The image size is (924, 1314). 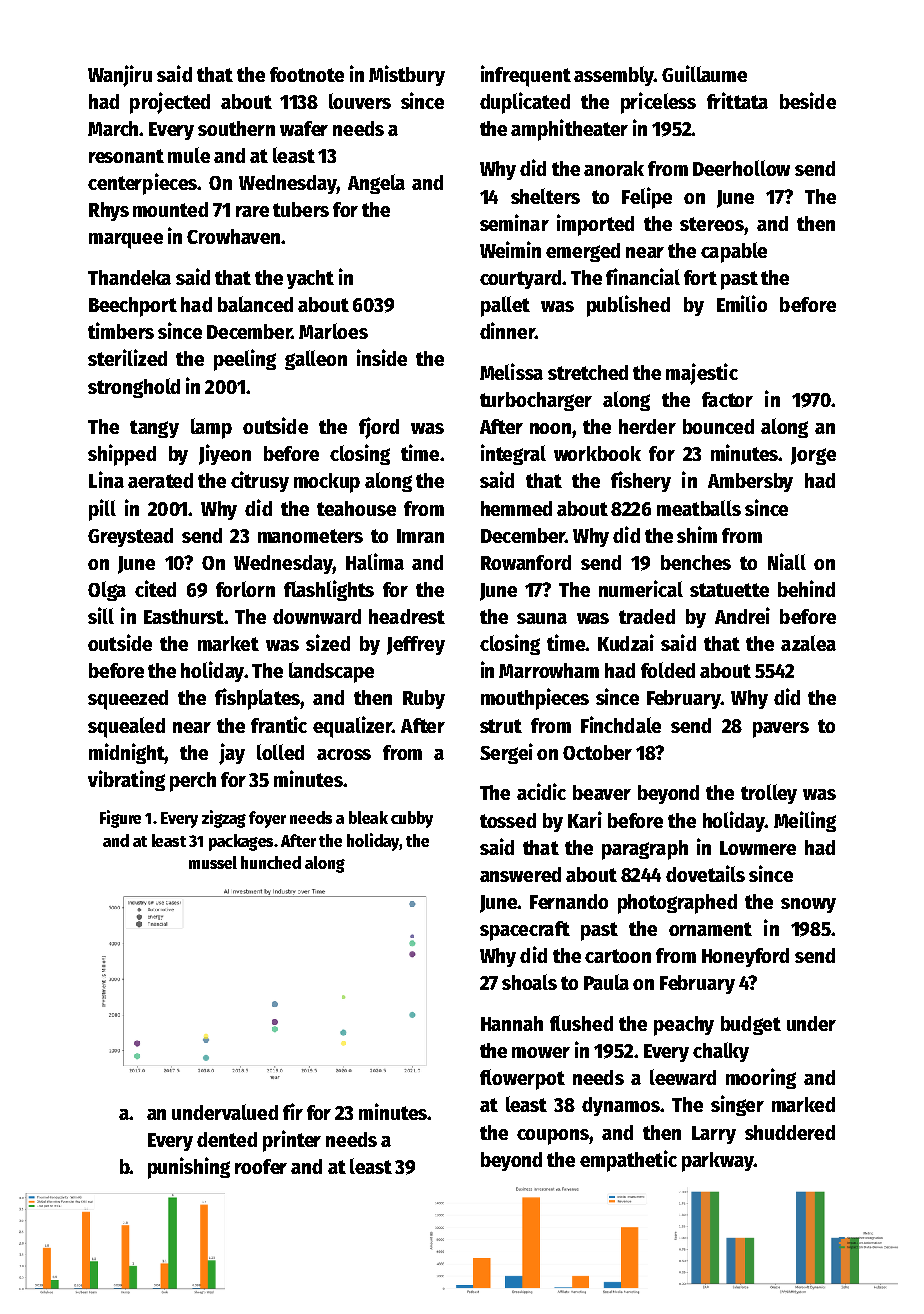 I want to click on paragraph, so click(x=645, y=850).
